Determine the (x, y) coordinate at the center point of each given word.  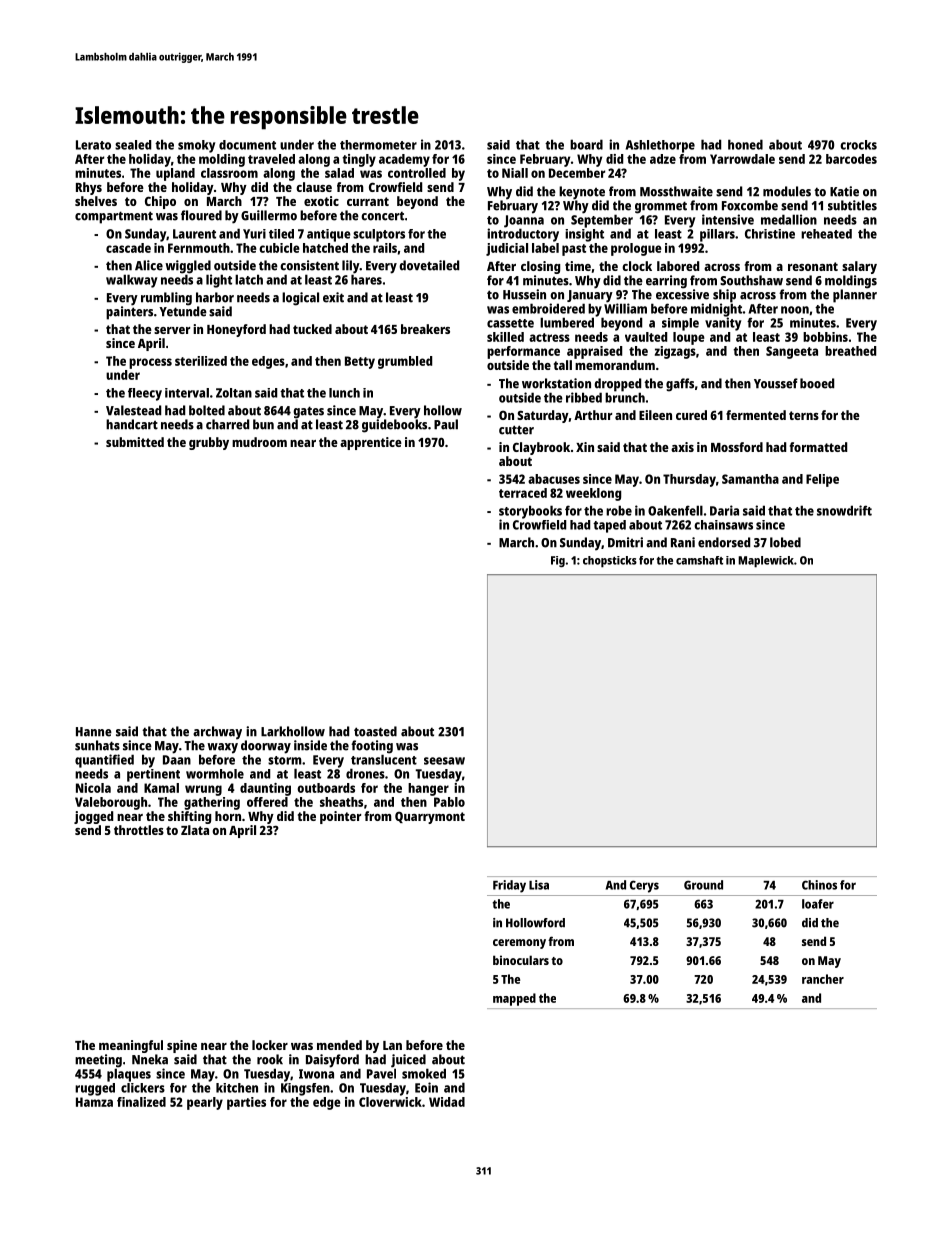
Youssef (776, 383)
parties (246, 1103)
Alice (149, 265)
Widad (447, 1102)
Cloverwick (390, 1102)
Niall (515, 173)
